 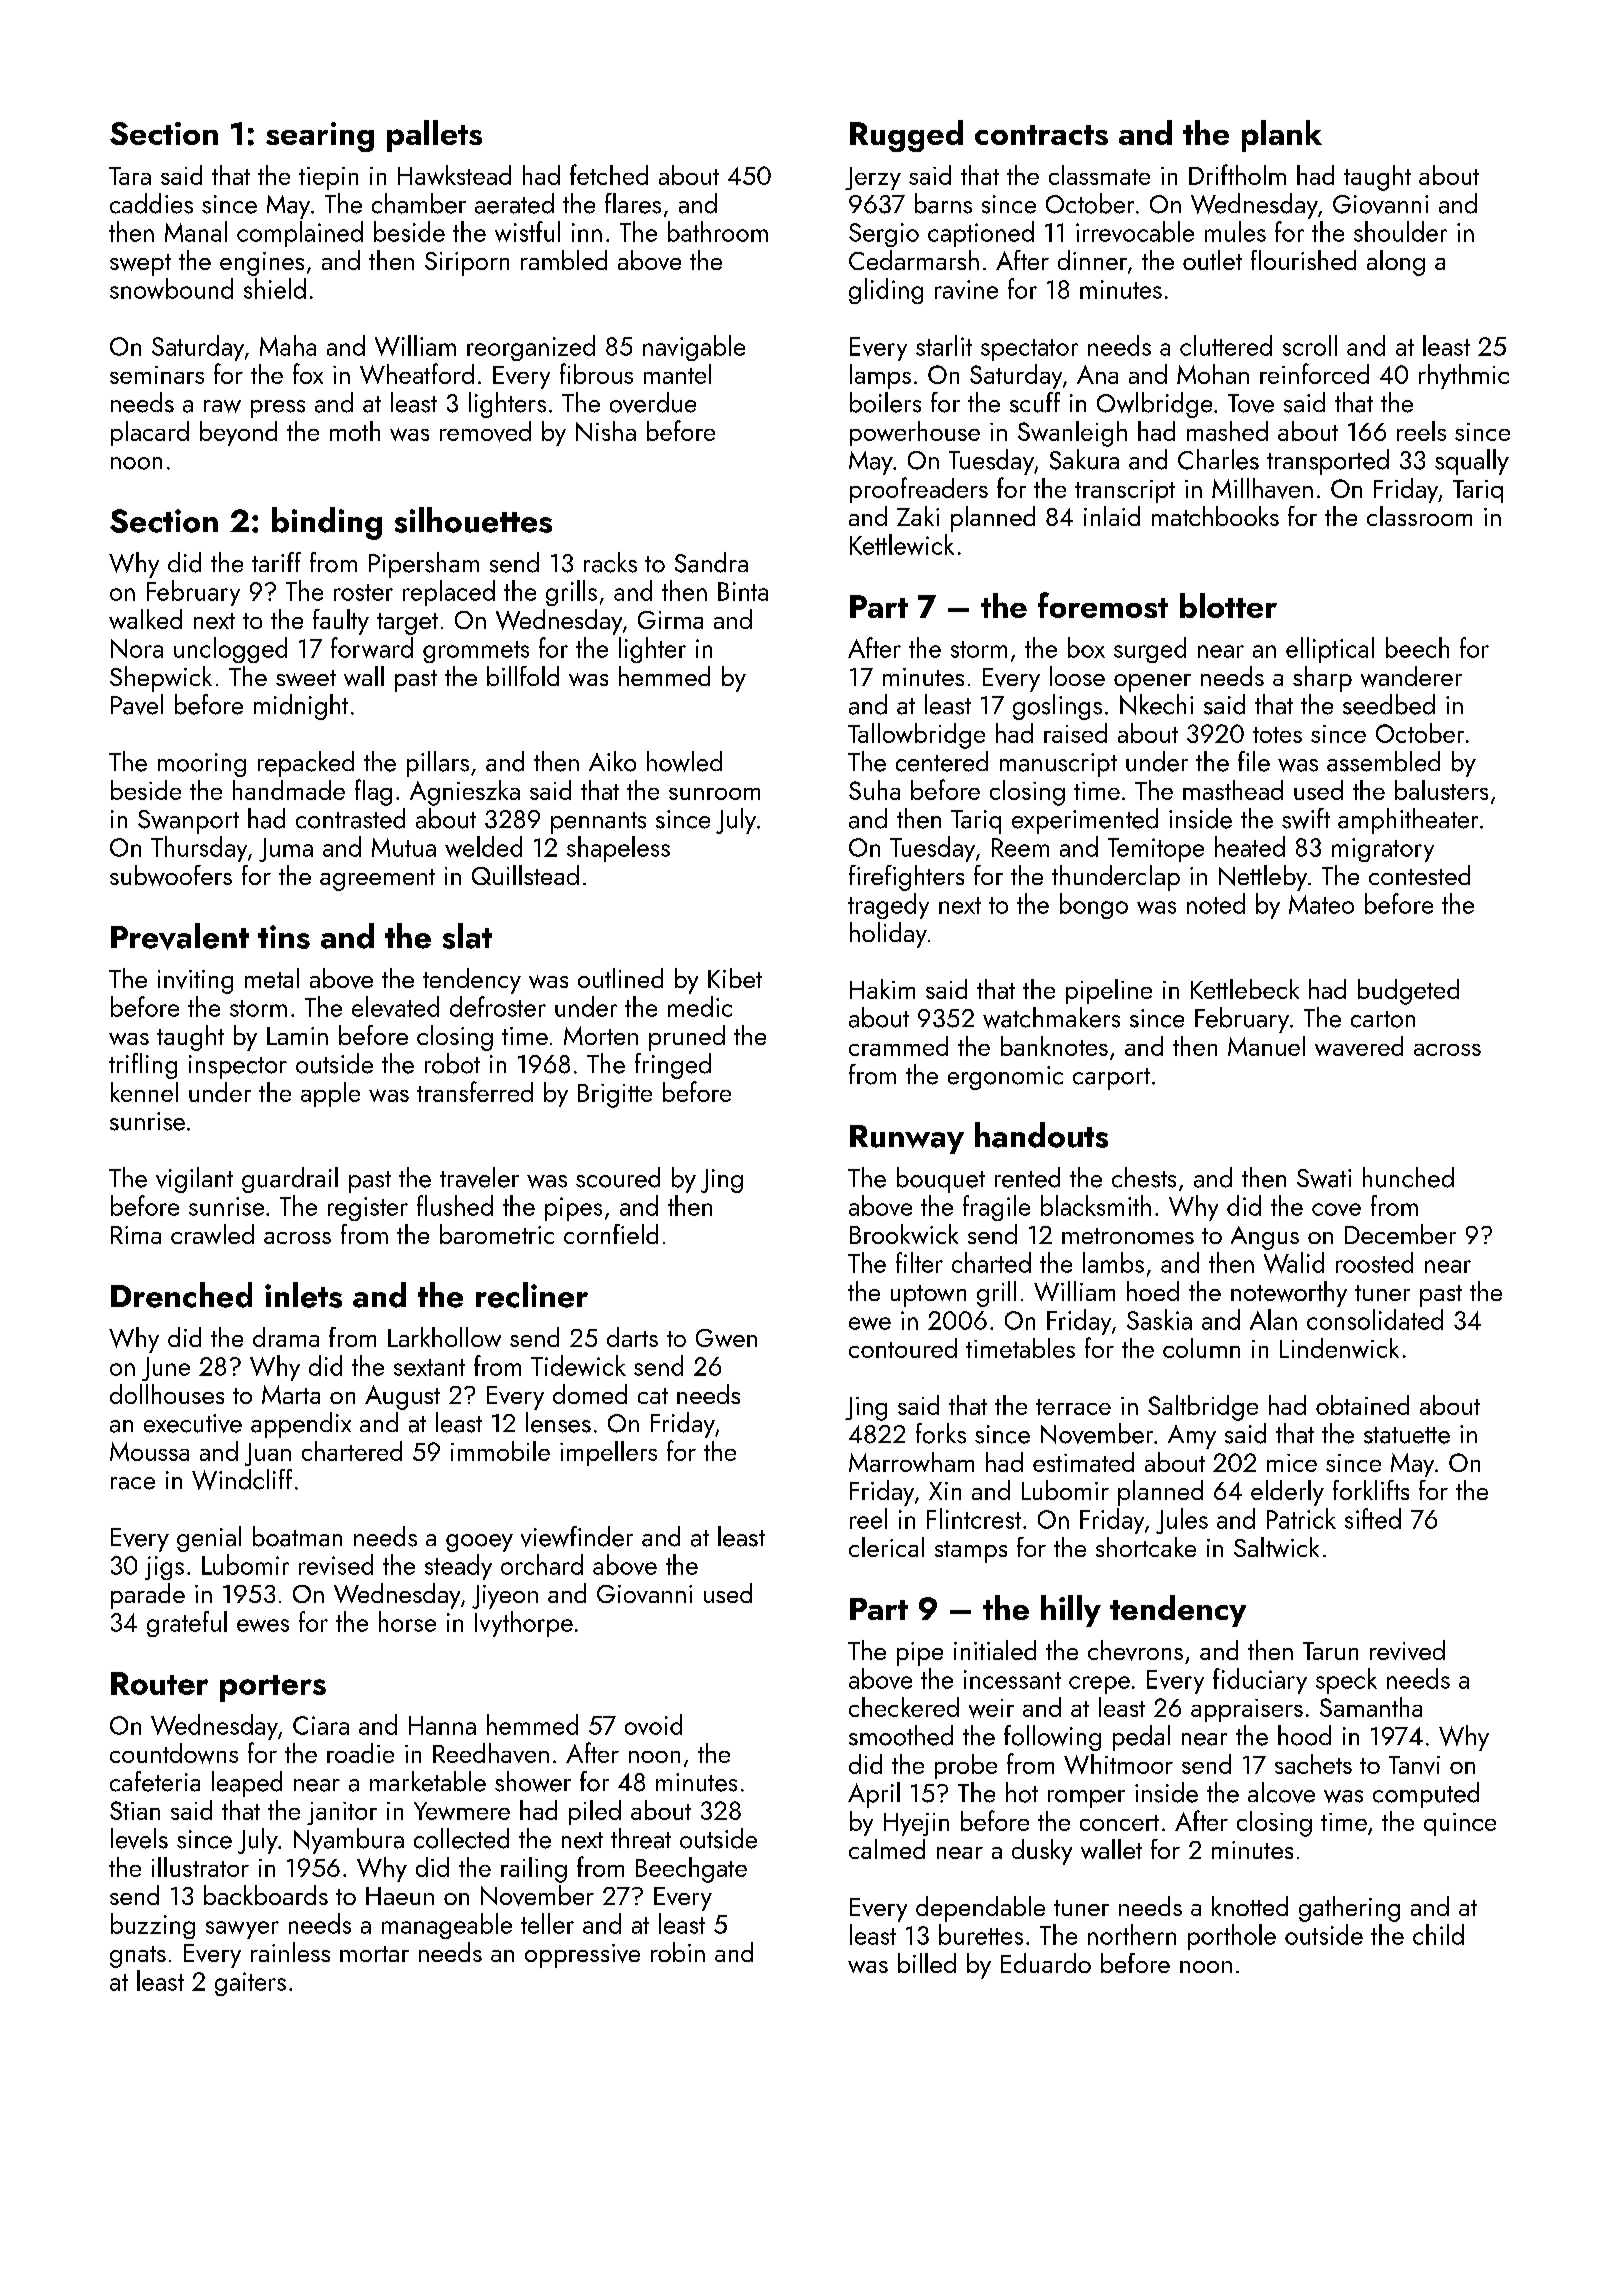 What do you see at coordinates (320, 137) in the screenshot?
I see `searing` at bounding box center [320, 137].
